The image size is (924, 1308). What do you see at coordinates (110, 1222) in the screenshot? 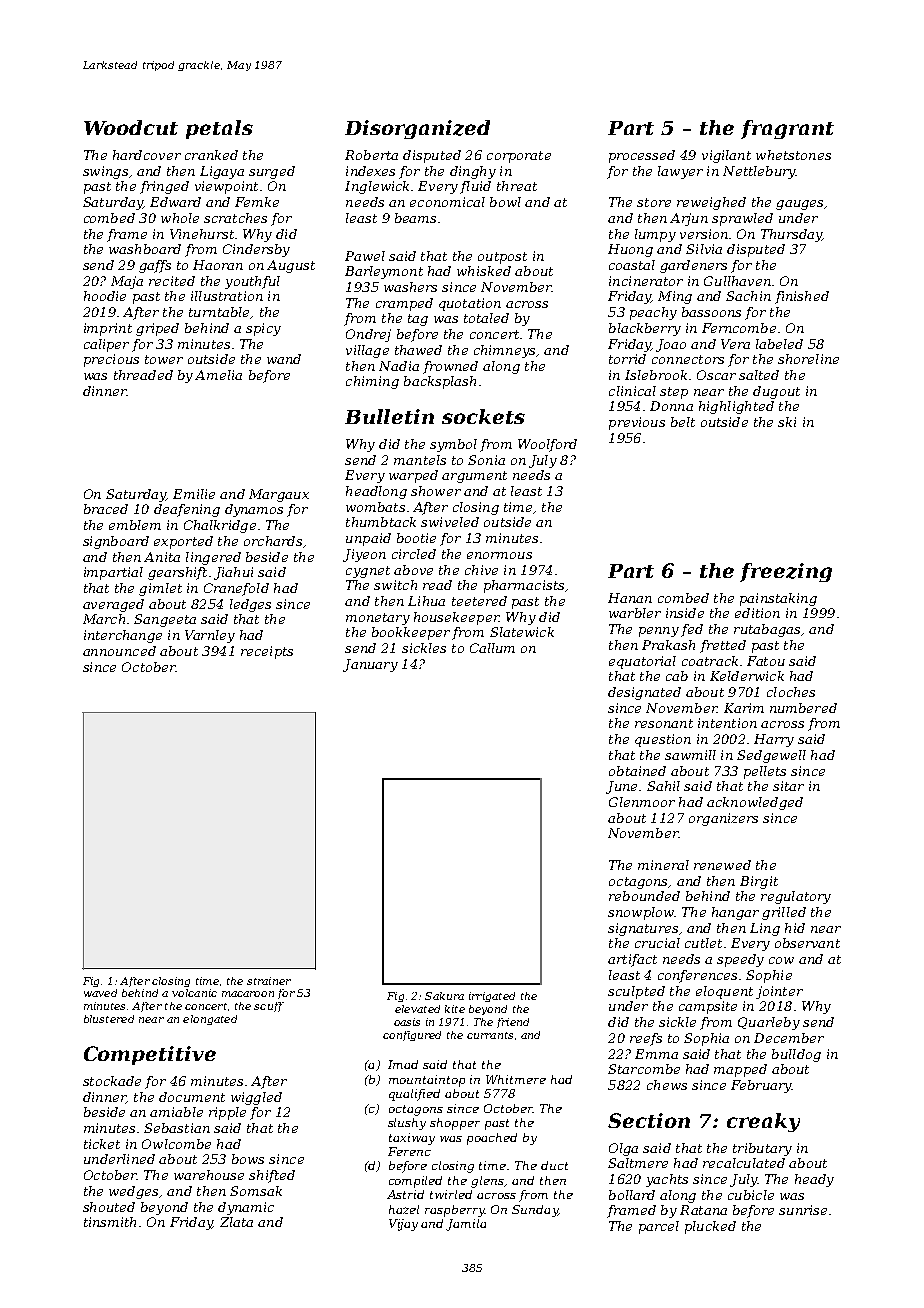
I see `tinsmith` at bounding box center [110, 1222].
